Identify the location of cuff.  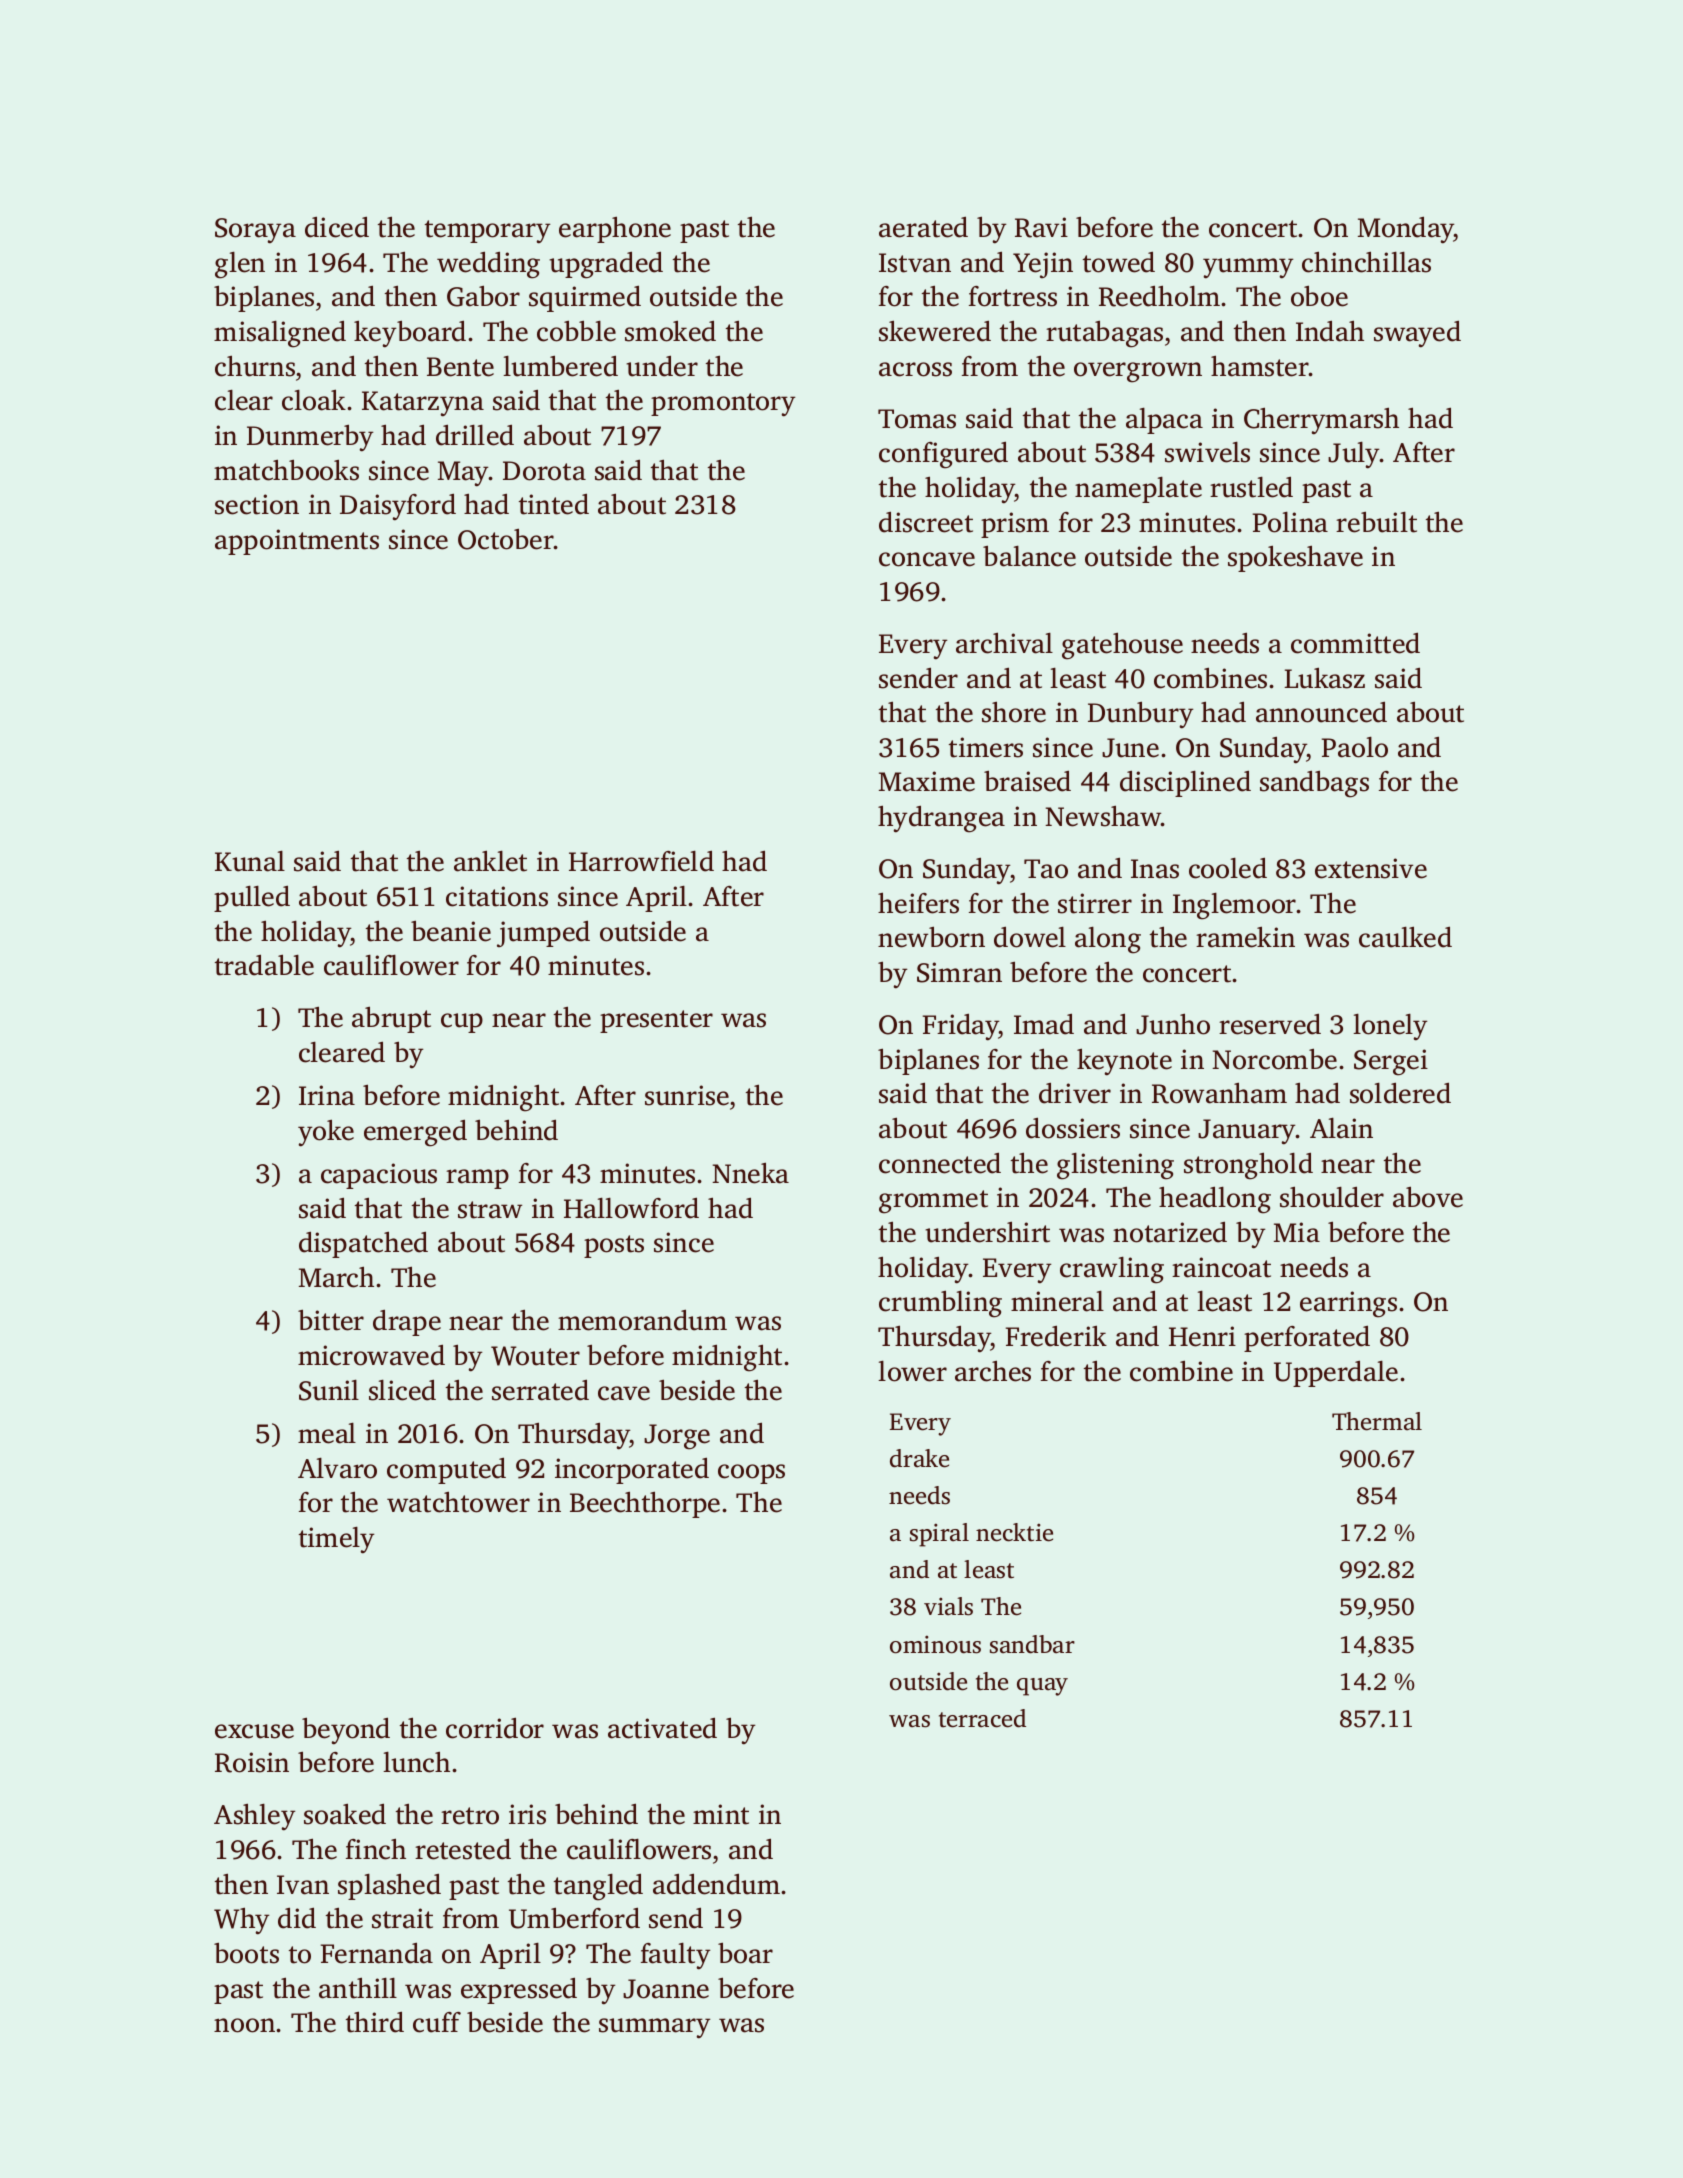
(437, 2022).
